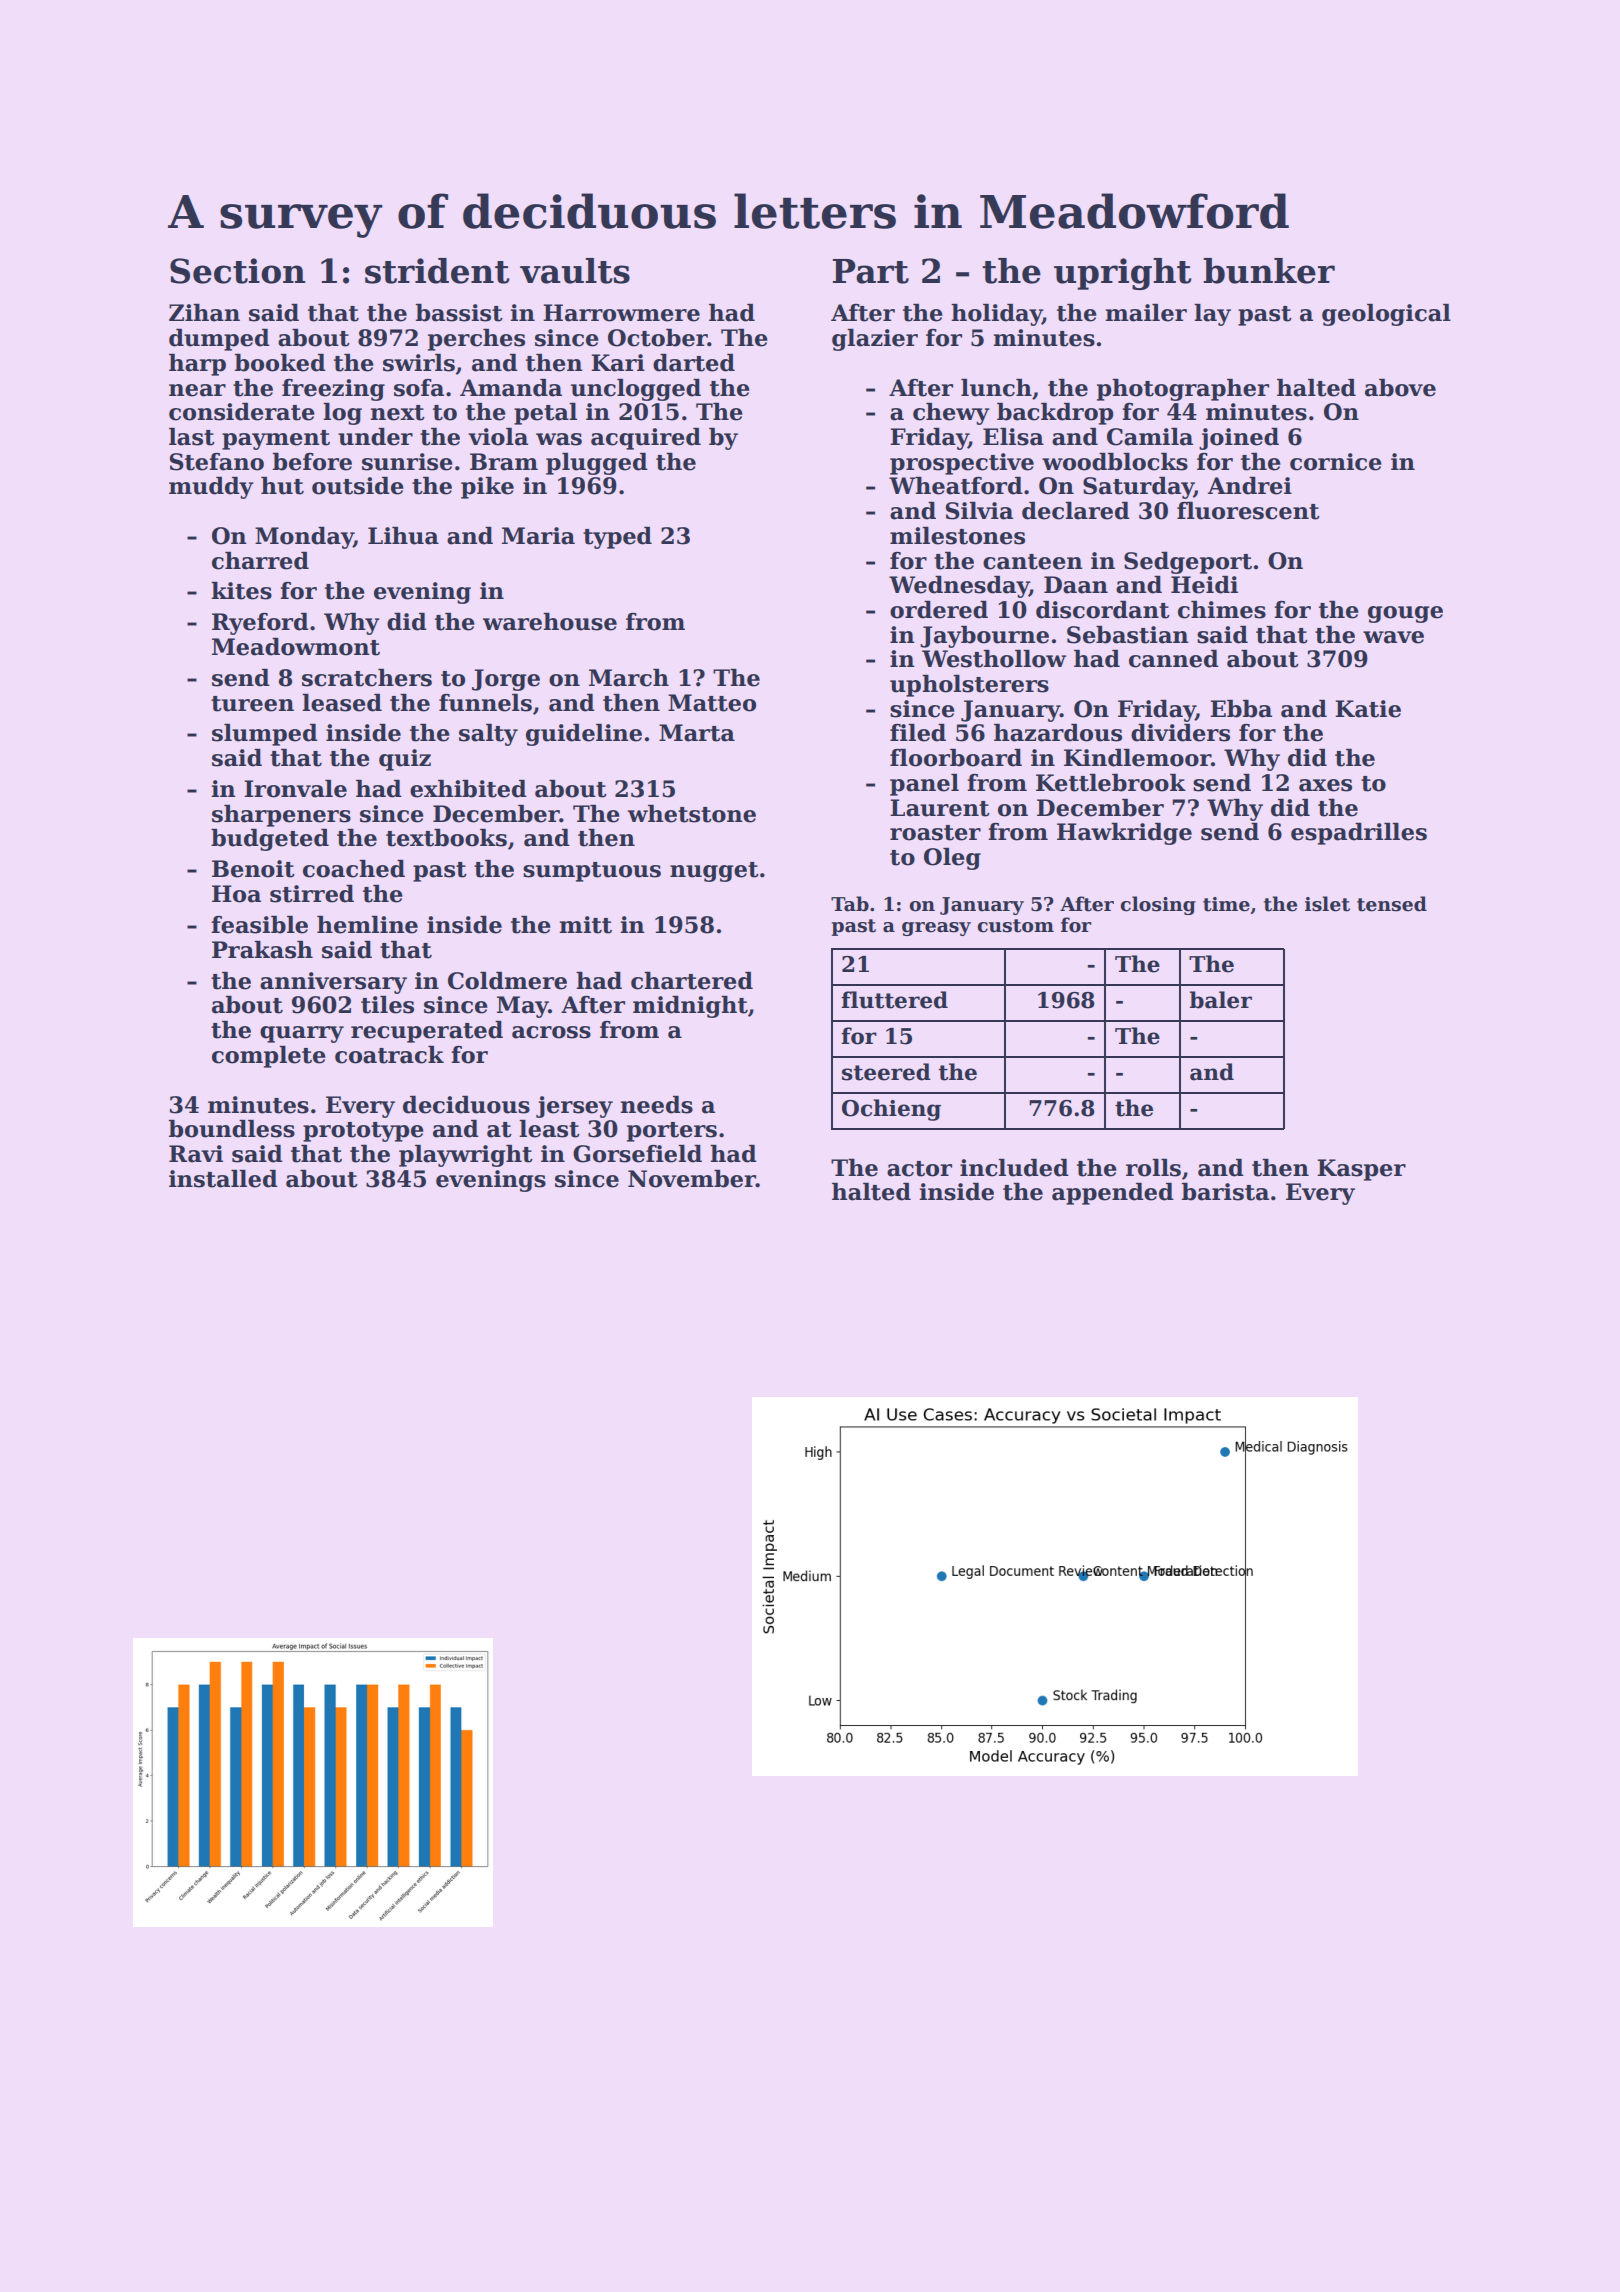  What do you see at coordinates (280, 363) in the document?
I see `booked` at bounding box center [280, 363].
